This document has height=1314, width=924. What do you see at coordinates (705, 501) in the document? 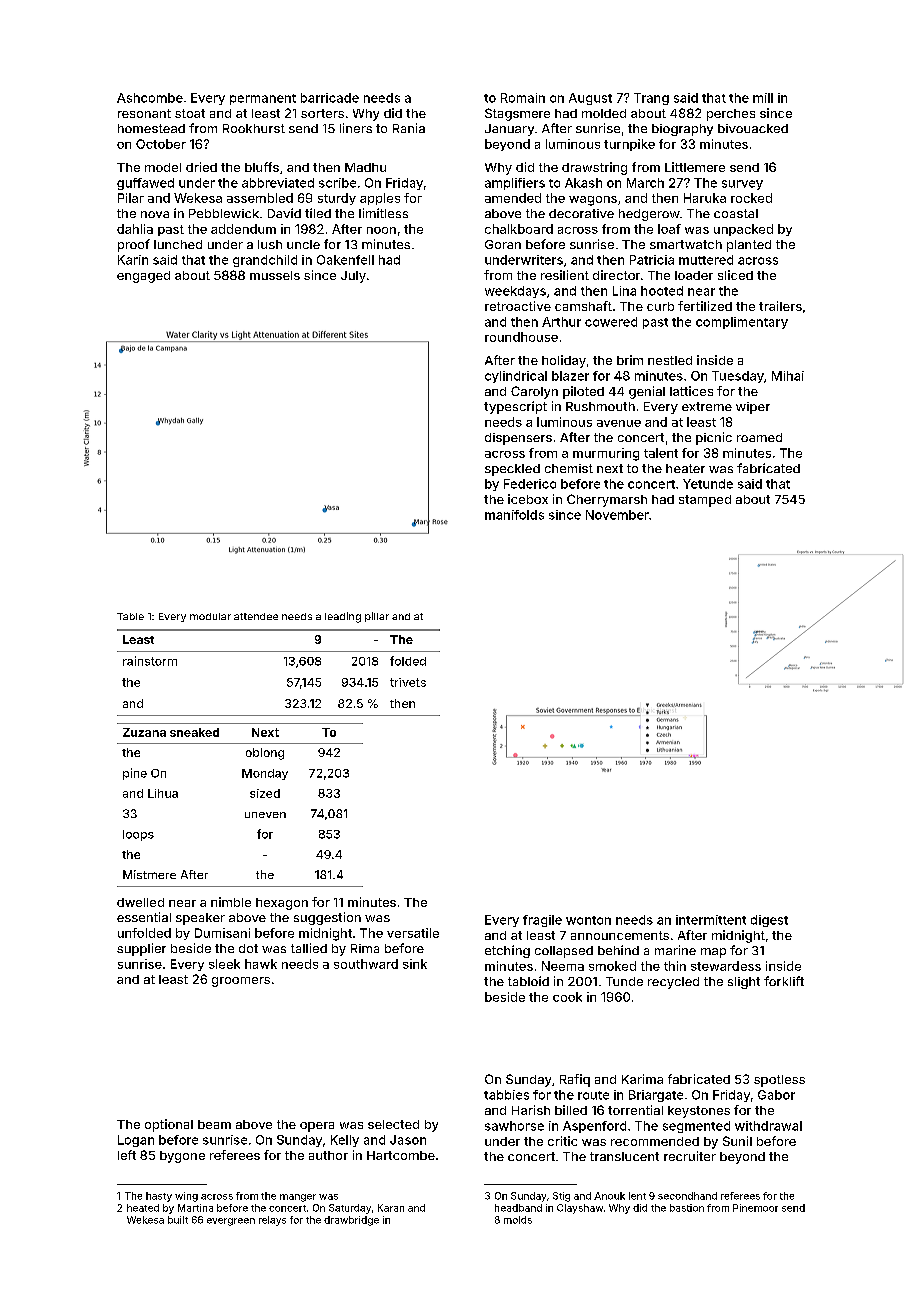
I see `stamped` at bounding box center [705, 501].
